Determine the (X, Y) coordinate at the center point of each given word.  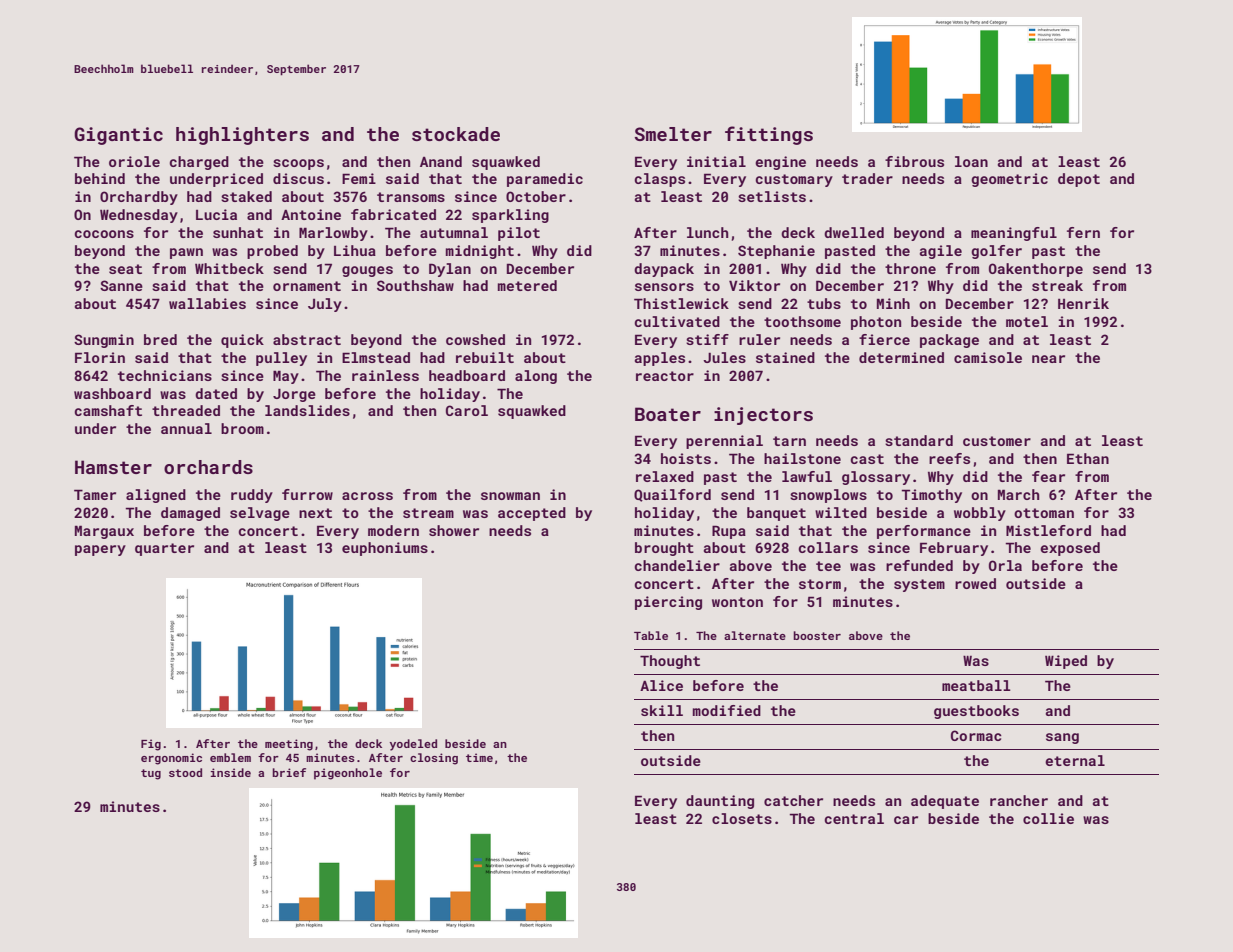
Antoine (311, 214)
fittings (769, 135)
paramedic (545, 180)
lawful (807, 476)
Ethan (1088, 458)
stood (185, 772)
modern (393, 530)
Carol (467, 410)
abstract (307, 339)
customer (997, 441)
